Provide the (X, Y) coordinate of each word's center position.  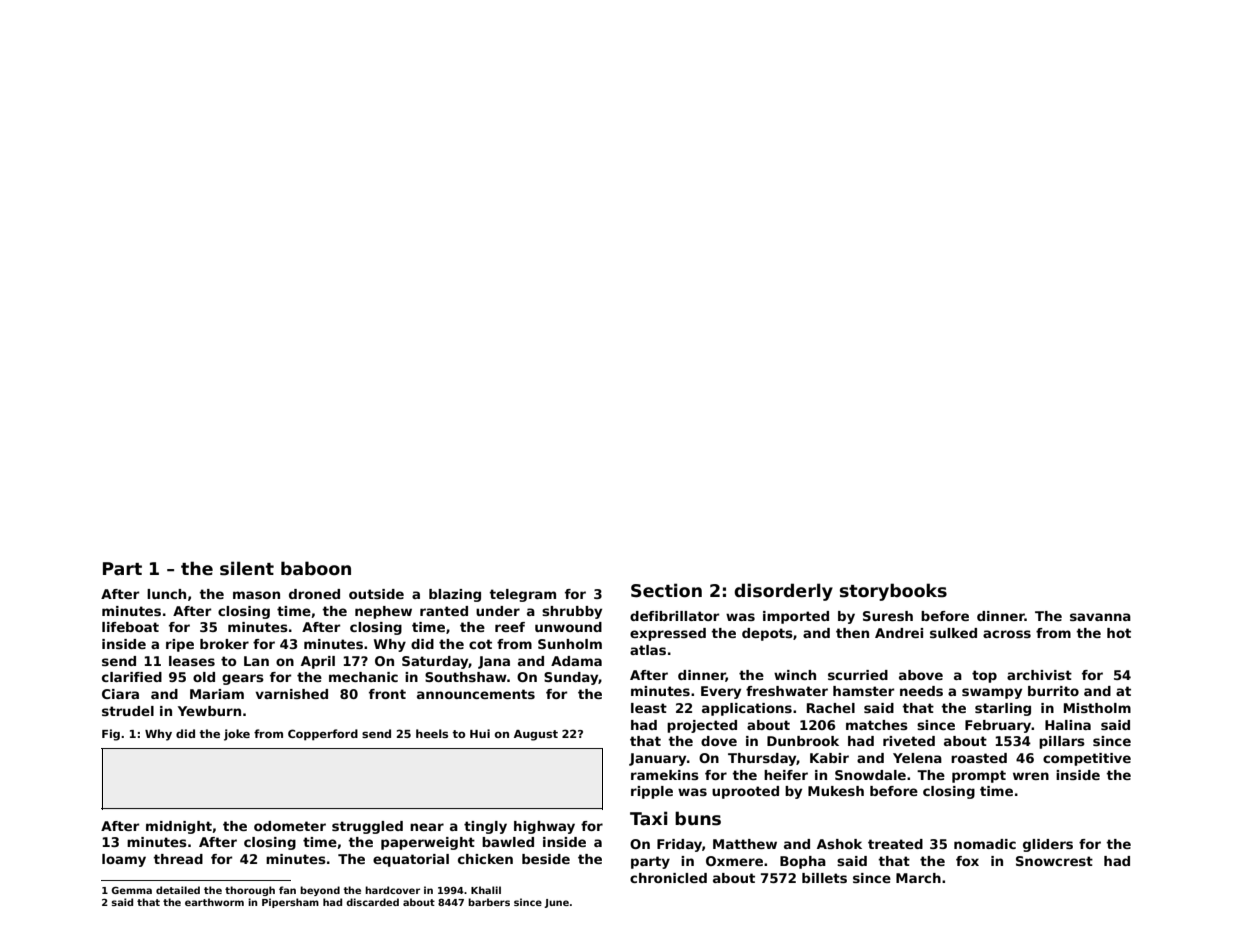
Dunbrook (803, 741)
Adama (576, 661)
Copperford (323, 735)
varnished (291, 694)
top (984, 676)
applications (747, 709)
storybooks (893, 592)
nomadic (985, 844)
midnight (179, 827)
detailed (178, 890)
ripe (180, 645)
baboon (316, 568)
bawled (508, 842)
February (998, 726)
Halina (1068, 725)
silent (247, 568)
